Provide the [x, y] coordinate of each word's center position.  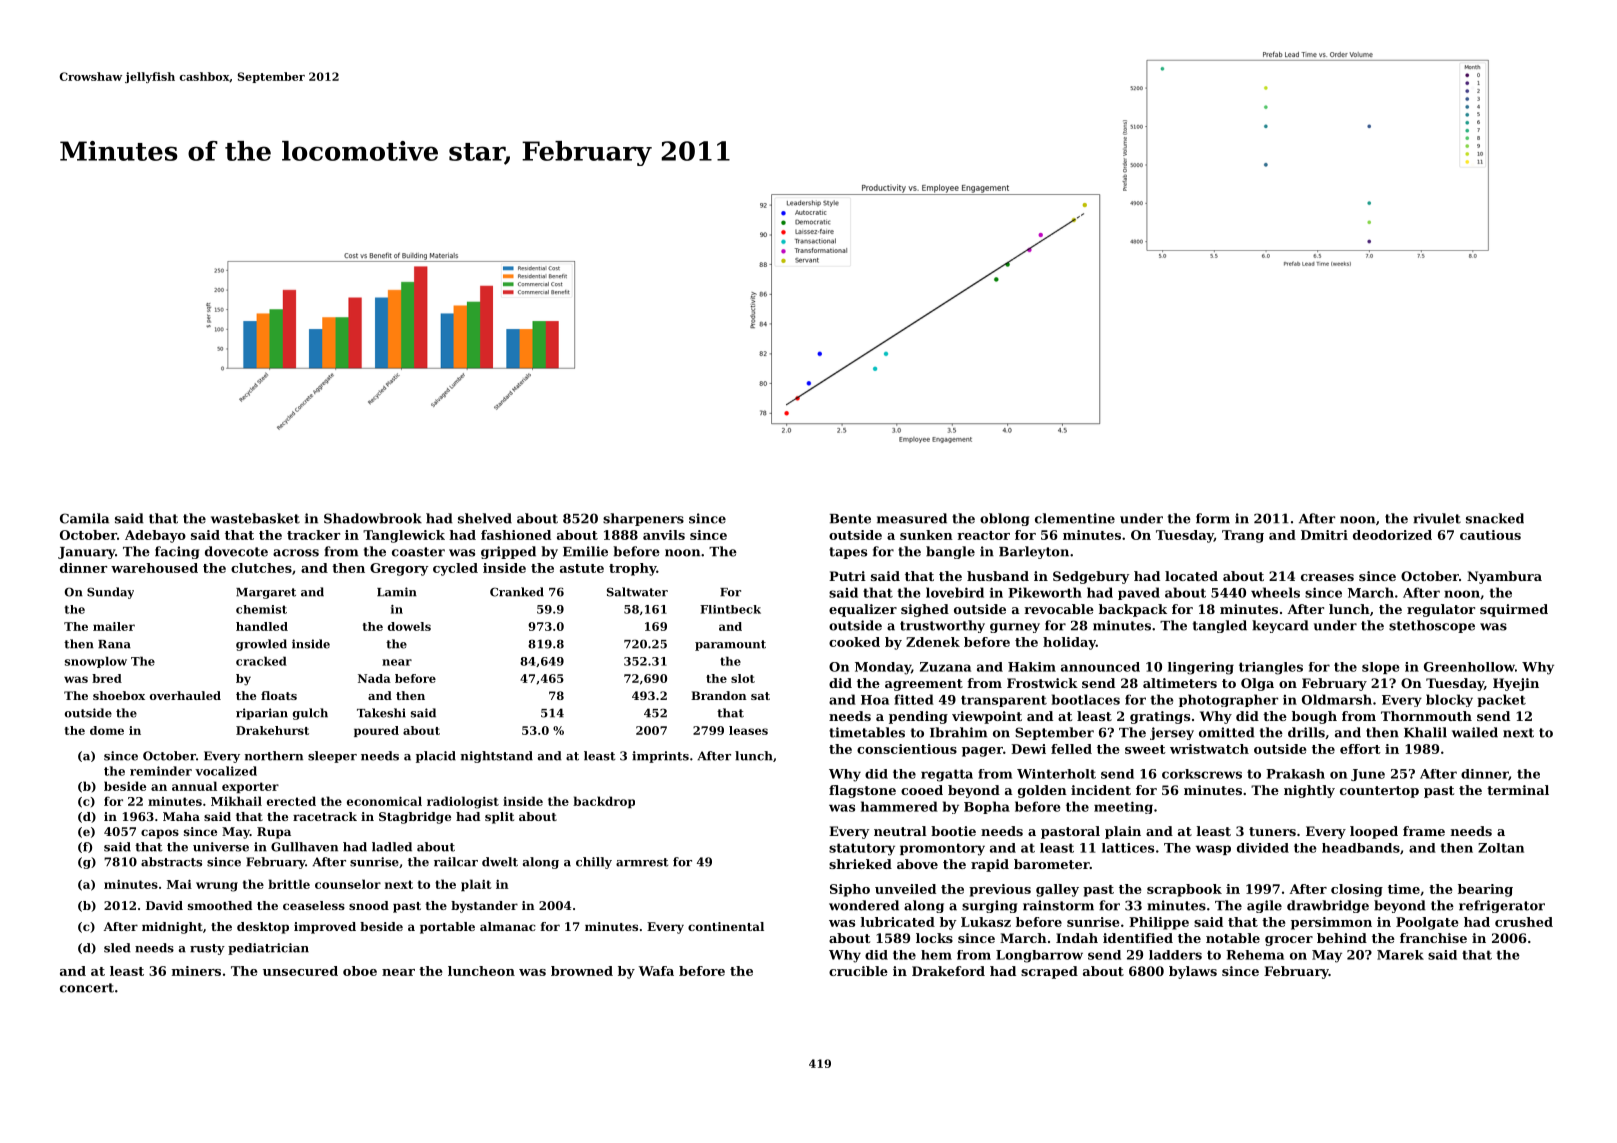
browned [582, 971]
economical [384, 801]
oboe [360, 971]
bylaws [1193, 972]
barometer [1052, 864]
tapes [848, 553]
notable [1233, 938]
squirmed [1514, 610]
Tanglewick [404, 536]
